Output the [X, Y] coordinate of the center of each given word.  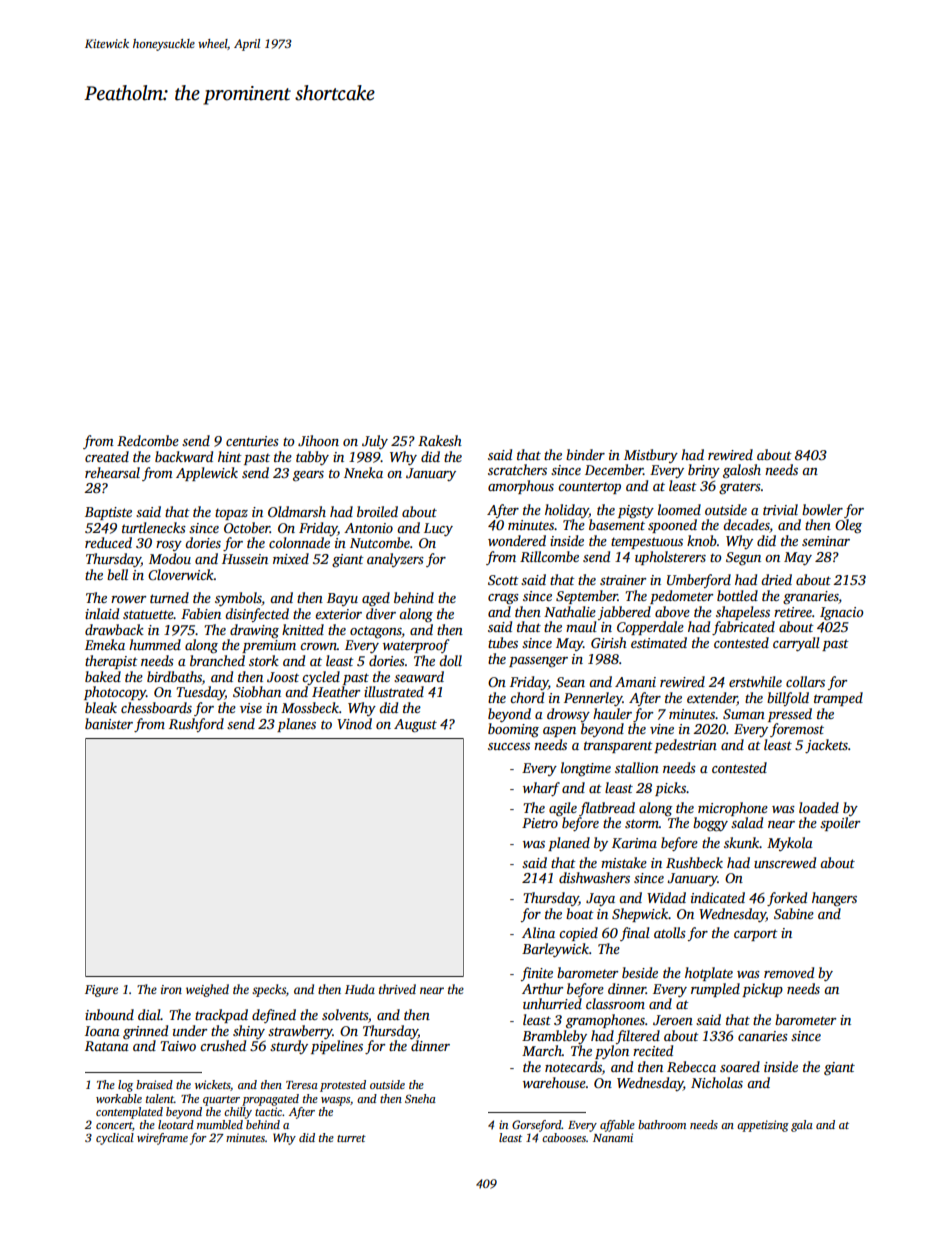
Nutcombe [380, 542]
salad [747, 822]
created [107, 456]
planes [296, 725]
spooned [672, 526]
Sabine [794, 913]
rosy [169, 546]
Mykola [790, 844]
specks [269, 990]
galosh [742, 471]
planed [569, 844]
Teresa [302, 1085]
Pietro [540, 823]
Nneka [363, 472]
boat [580, 913]
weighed [207, 990]
